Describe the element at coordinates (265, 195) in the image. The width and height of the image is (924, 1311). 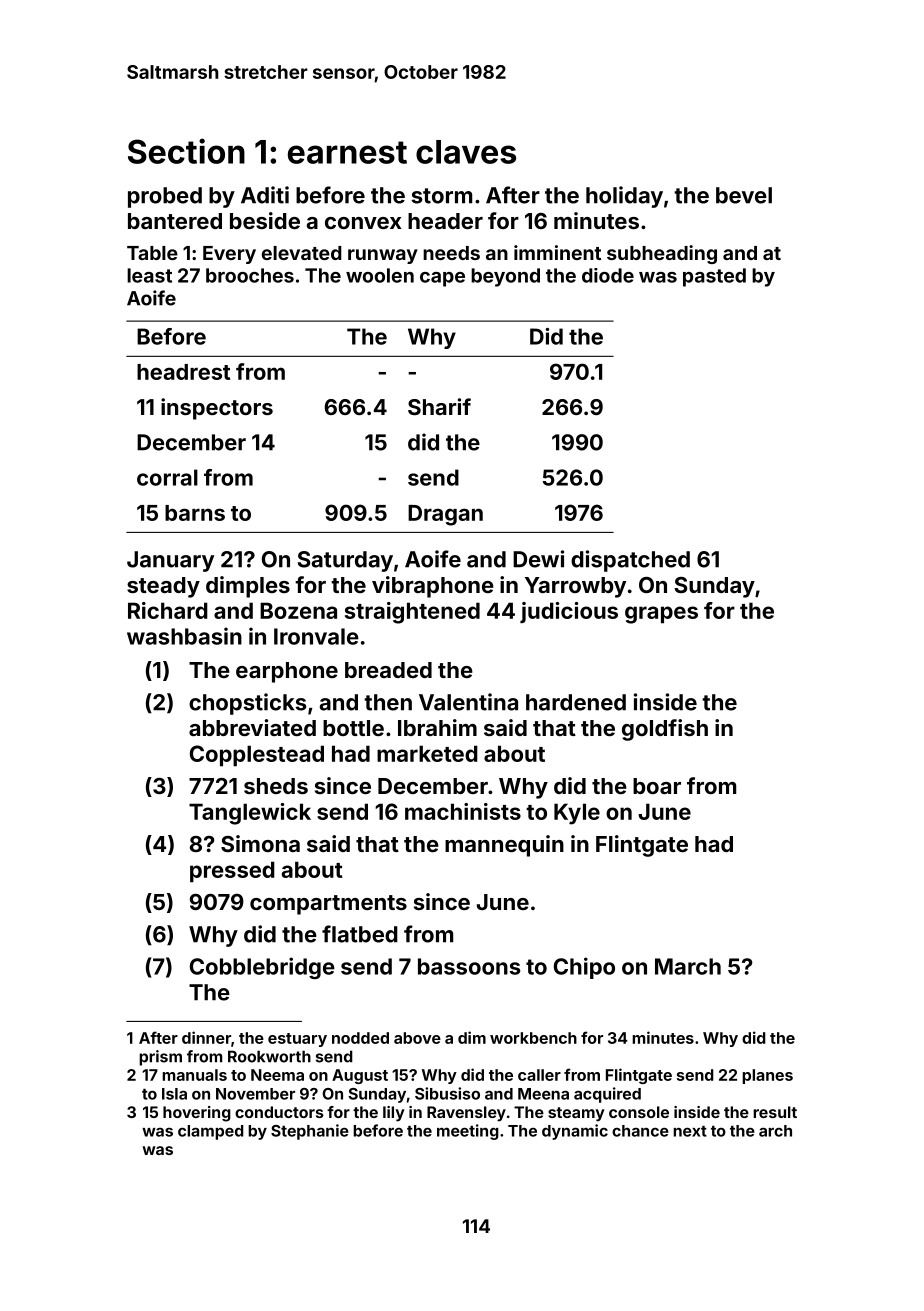
I see `Aditi` at that location.
